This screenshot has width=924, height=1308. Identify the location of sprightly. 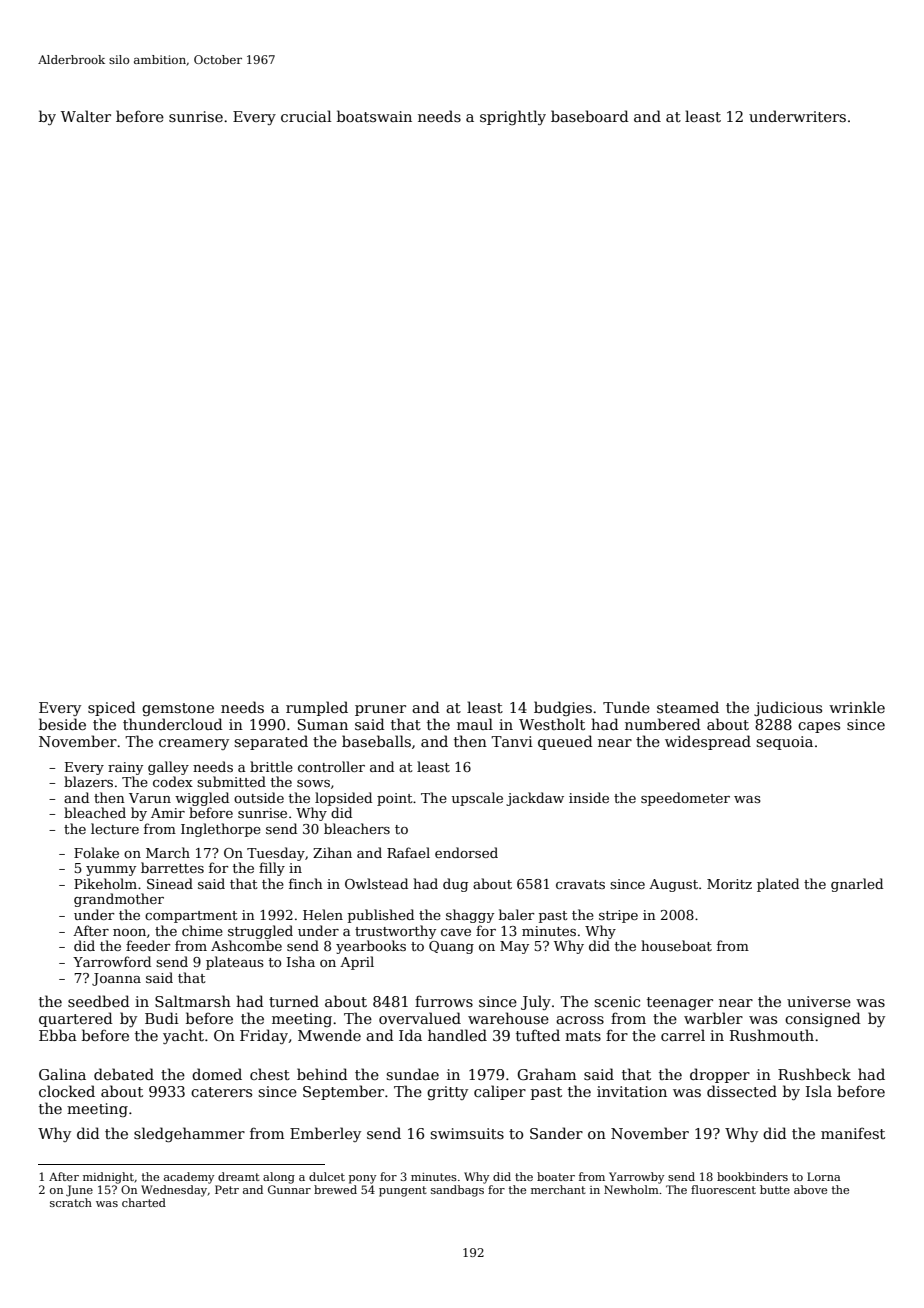
(513, 117).
